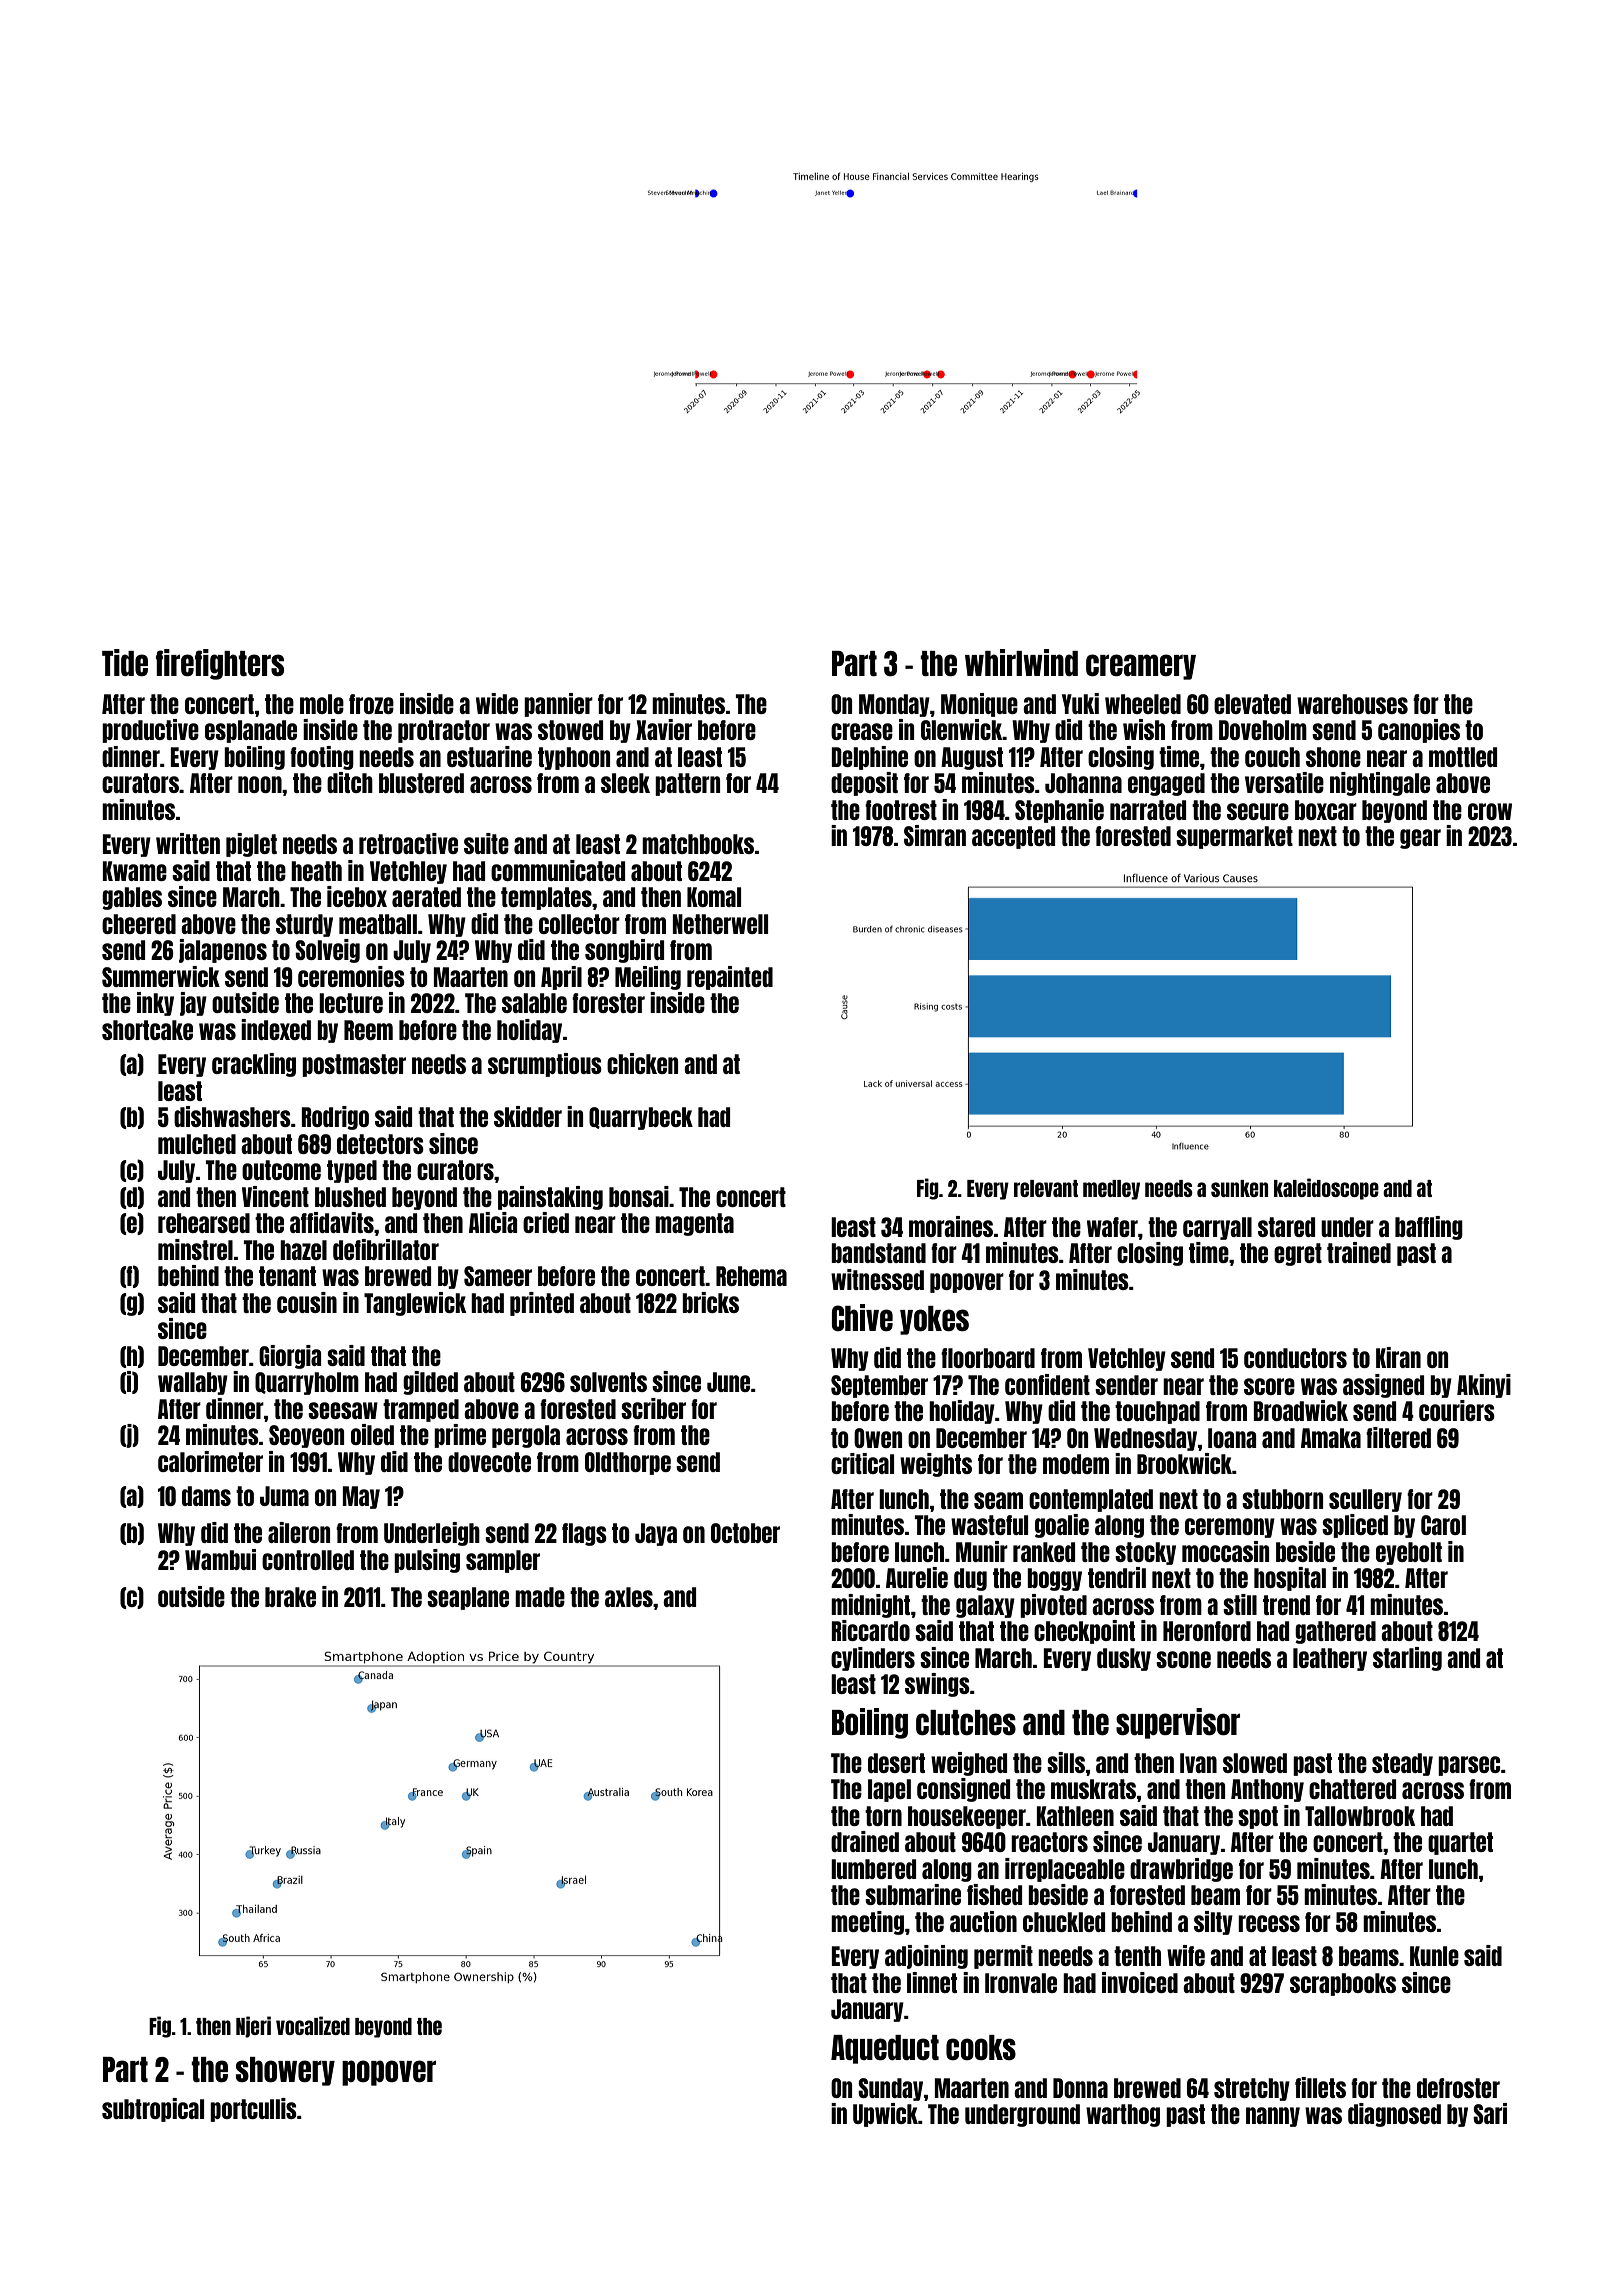 The width and height of the image is (1620, 2292). Describe the element at coordinates (534, 1003) in the image. I see `salable` at that location.
